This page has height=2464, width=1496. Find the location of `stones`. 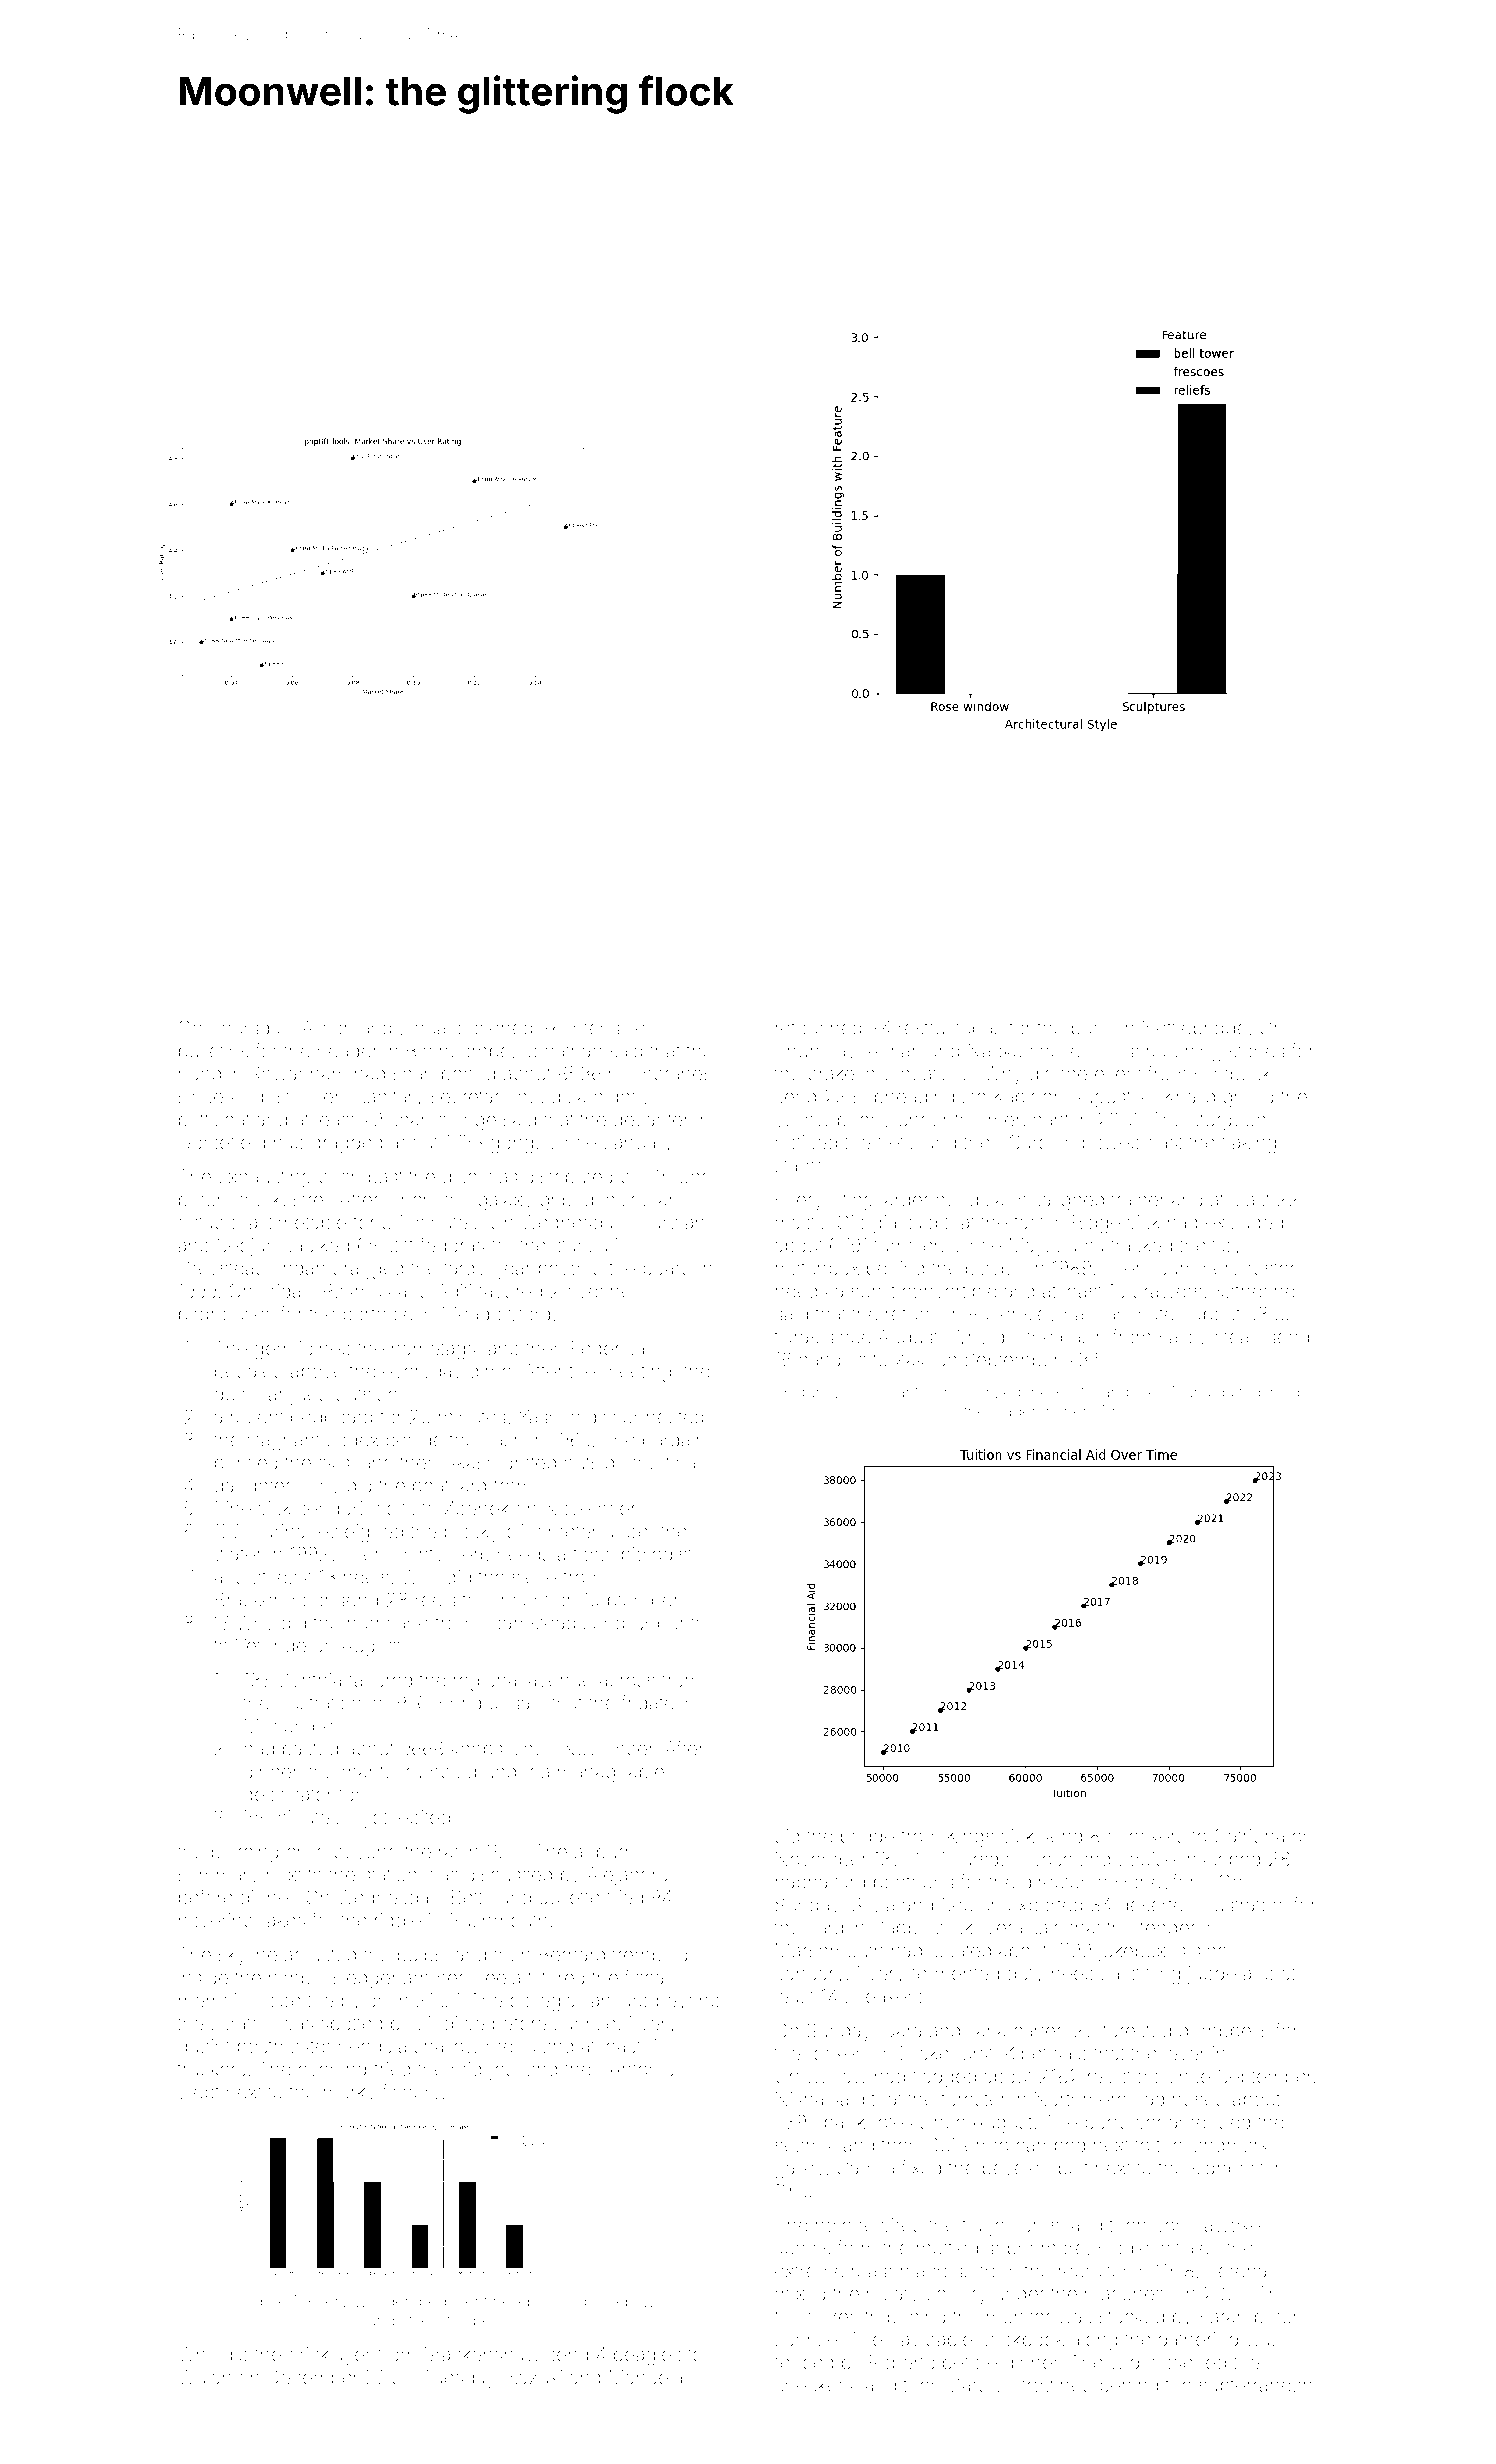

stones is located at coordinates (1257, 1051).
